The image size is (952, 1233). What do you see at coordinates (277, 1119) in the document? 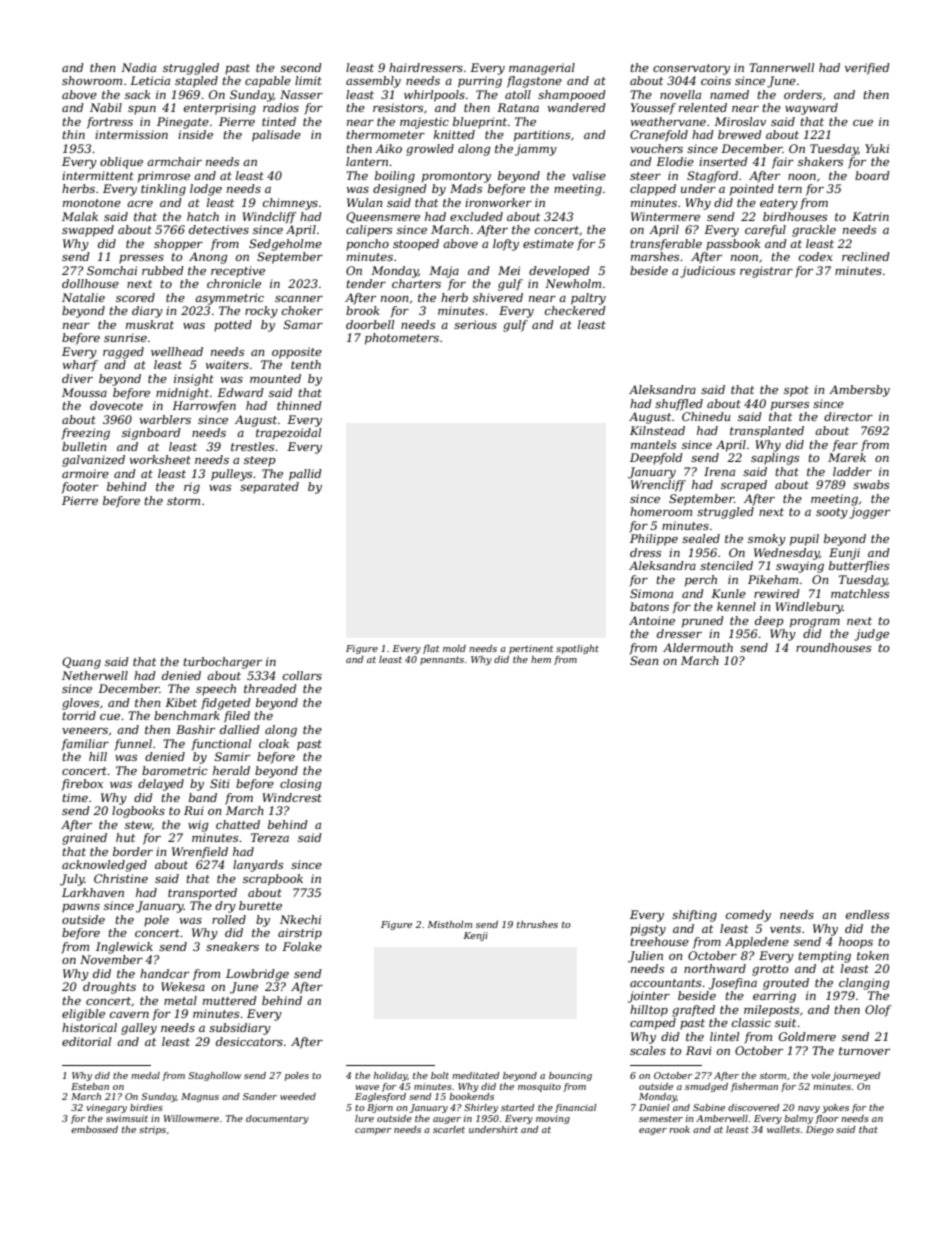
I see `documentary` at bounding box center [277, 1119].
